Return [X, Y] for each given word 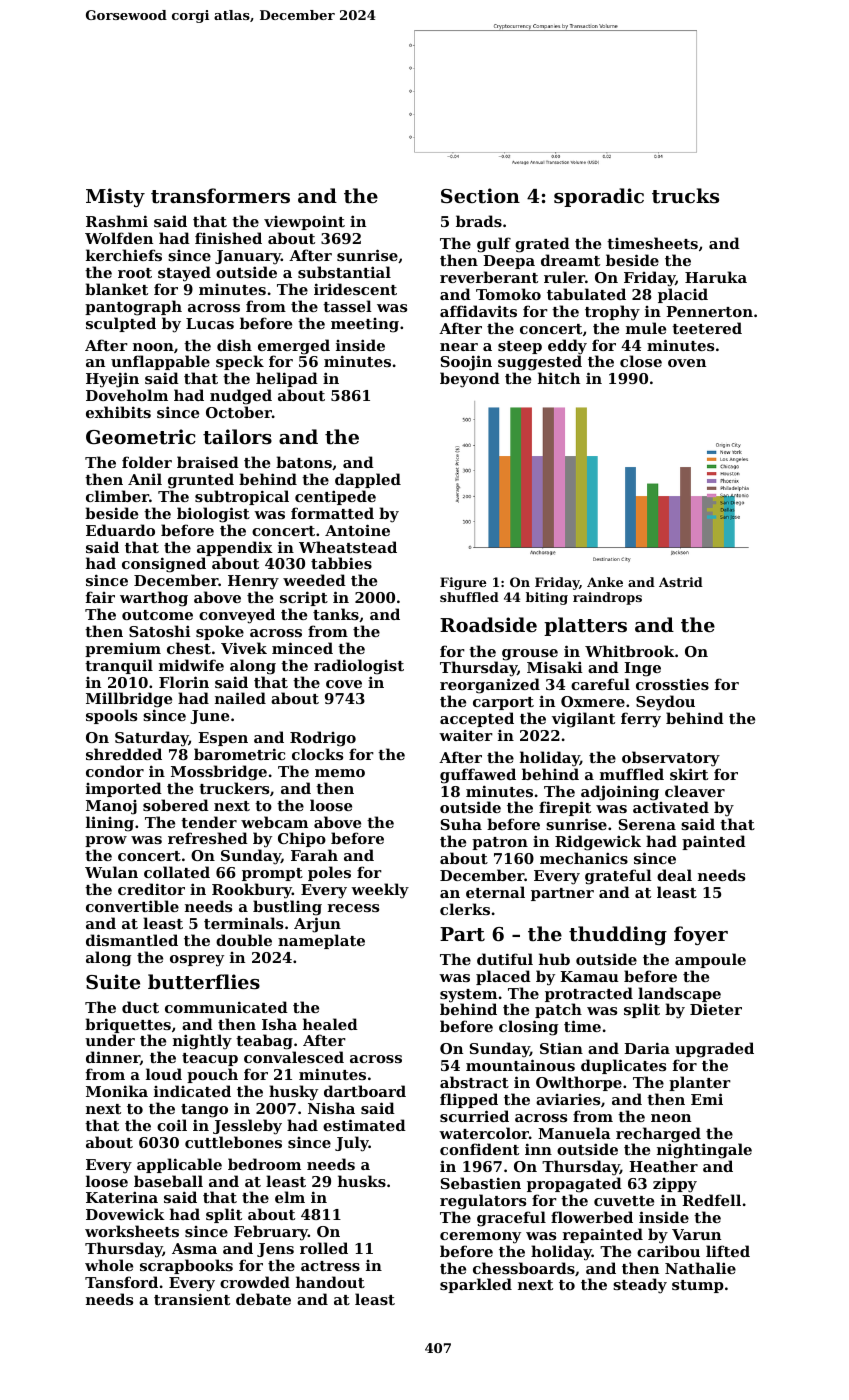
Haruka [716, 277]
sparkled [476, 1285]
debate [263, 1299]
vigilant [583, 720]
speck [240, 362]
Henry [253, 582]
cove [344, 684]
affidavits [478, 311]
